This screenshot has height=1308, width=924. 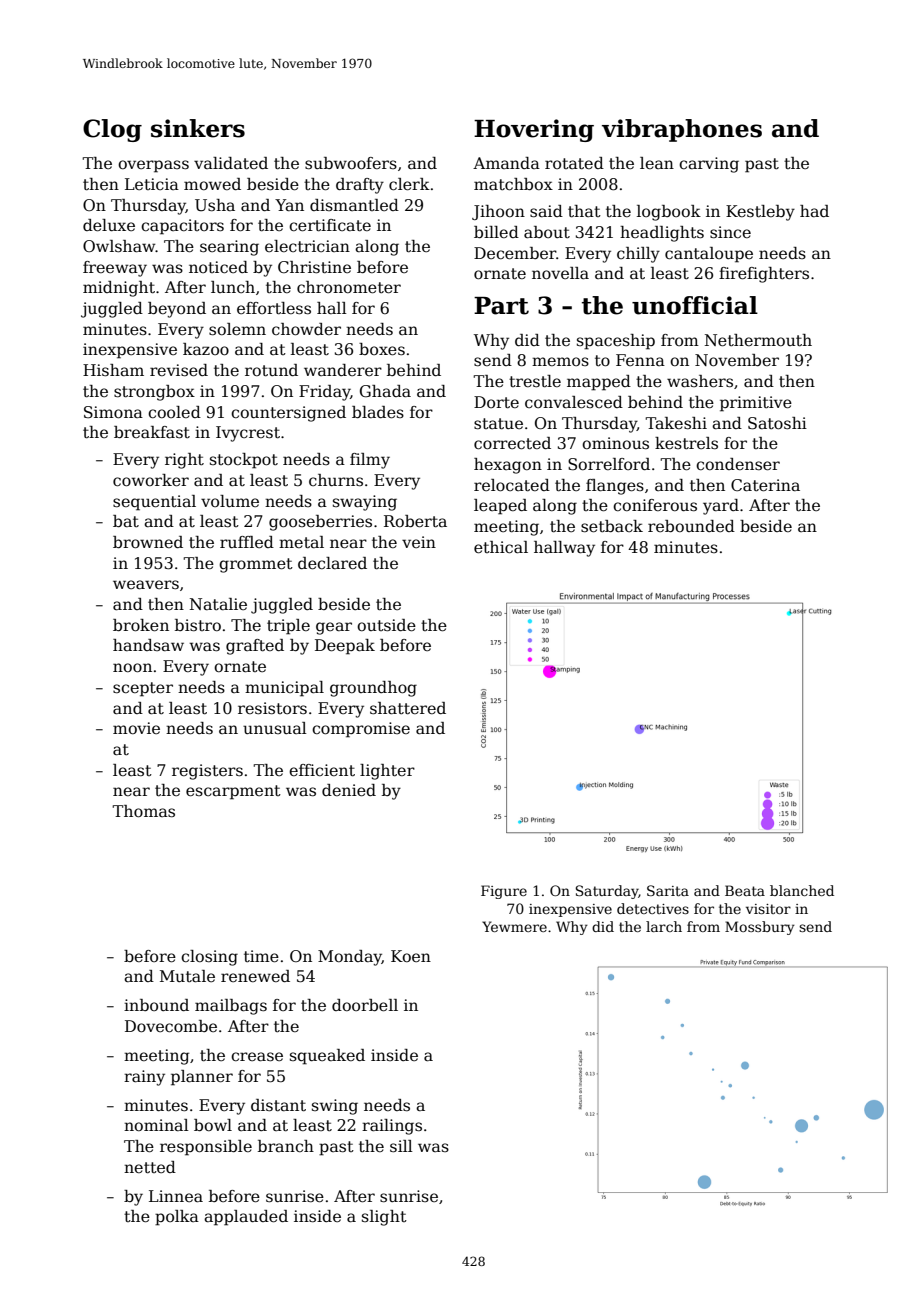 I want to click on noticed, so click(x=218, y=267).
